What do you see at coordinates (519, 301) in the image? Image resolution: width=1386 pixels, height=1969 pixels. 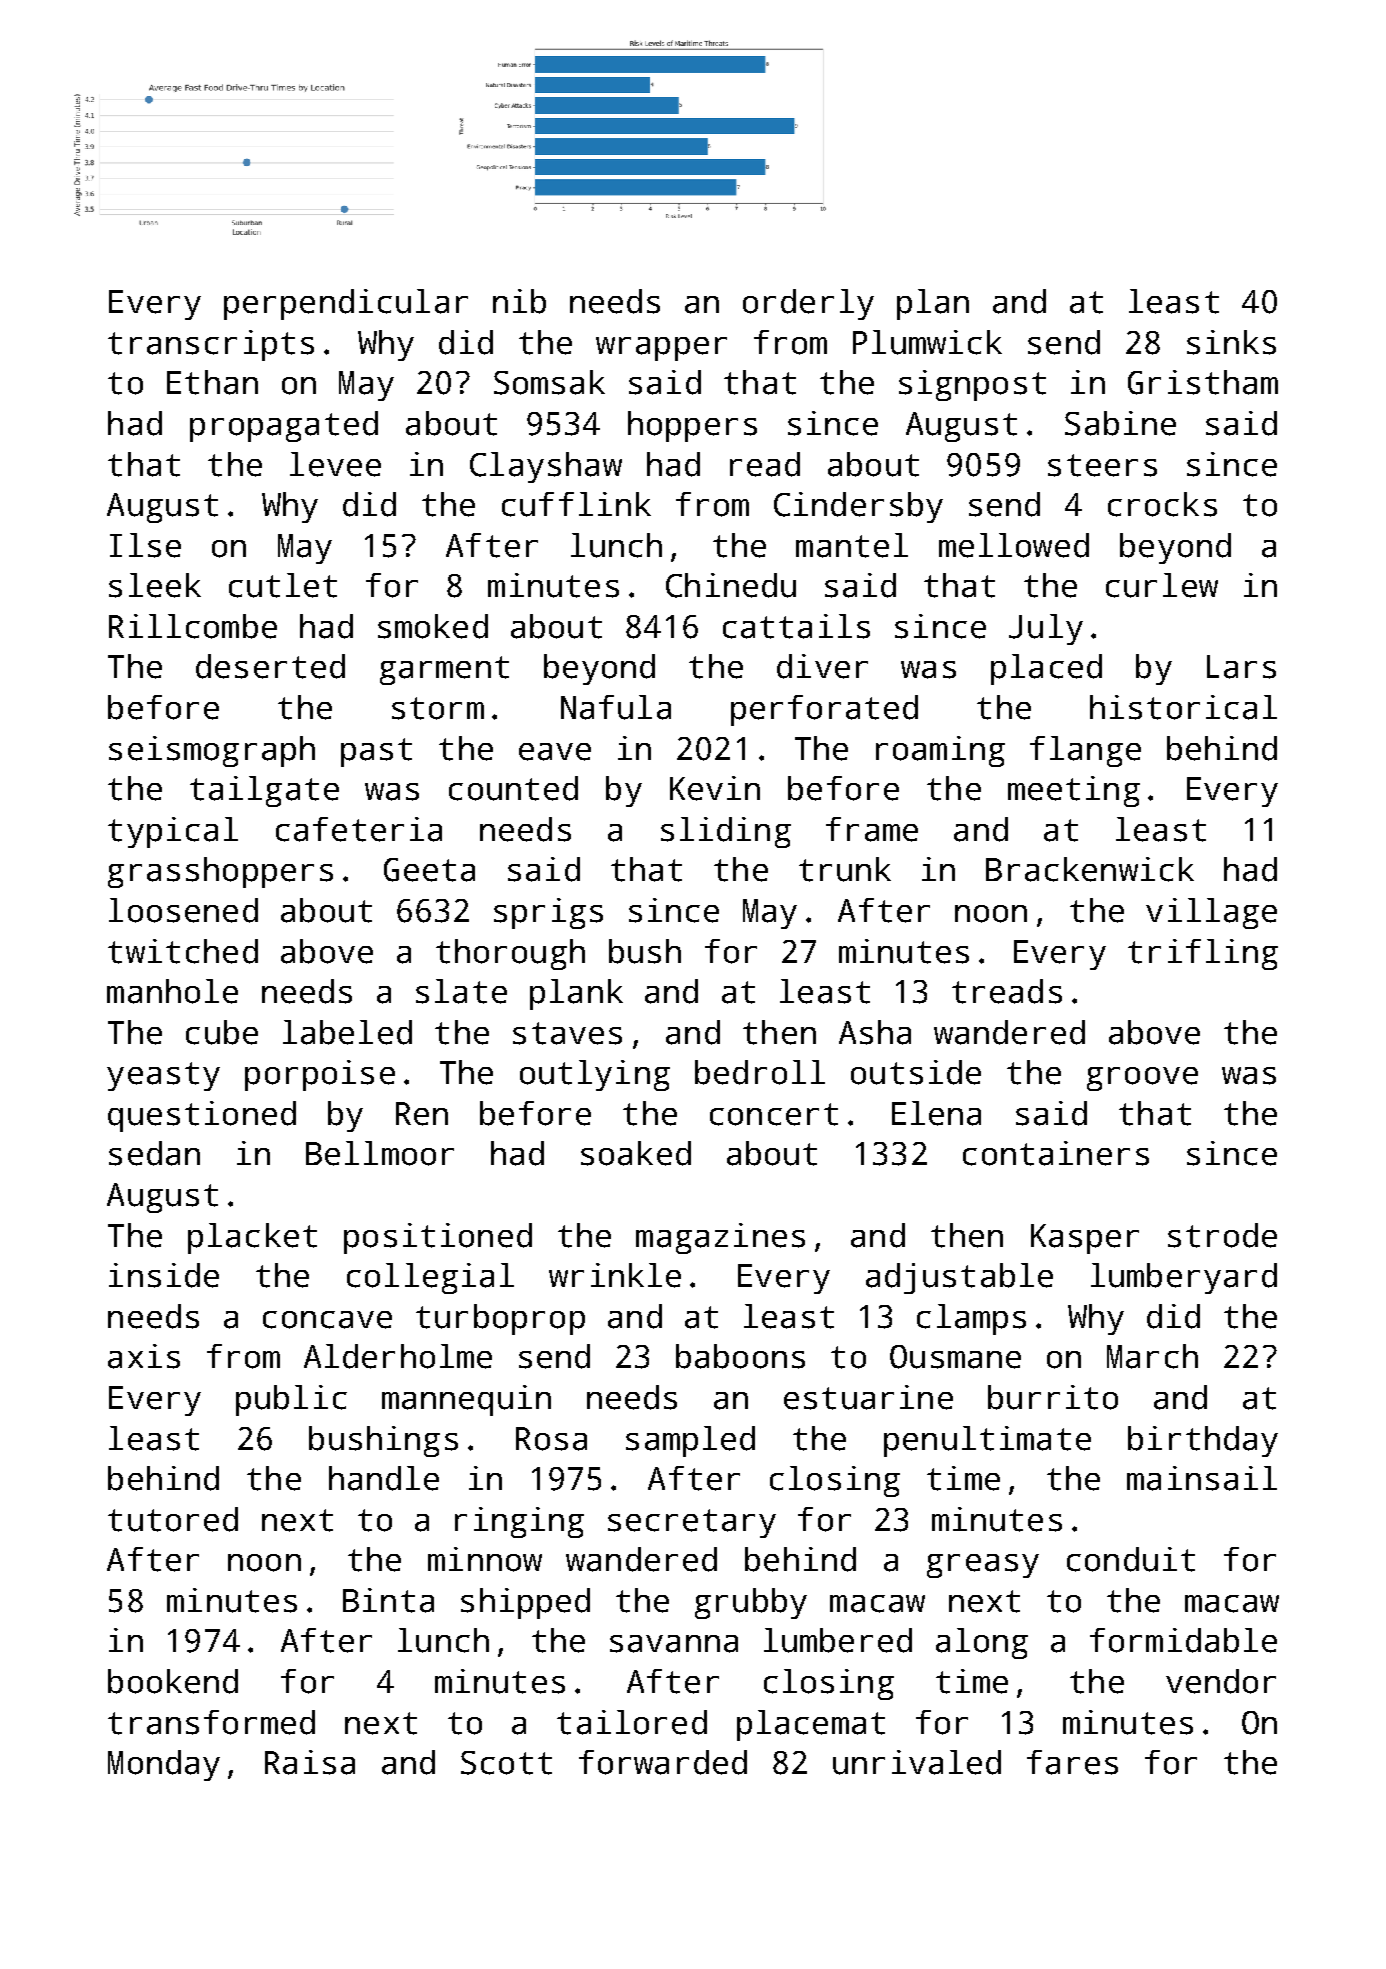 I see `nib` at bounding box center [519, 301].
